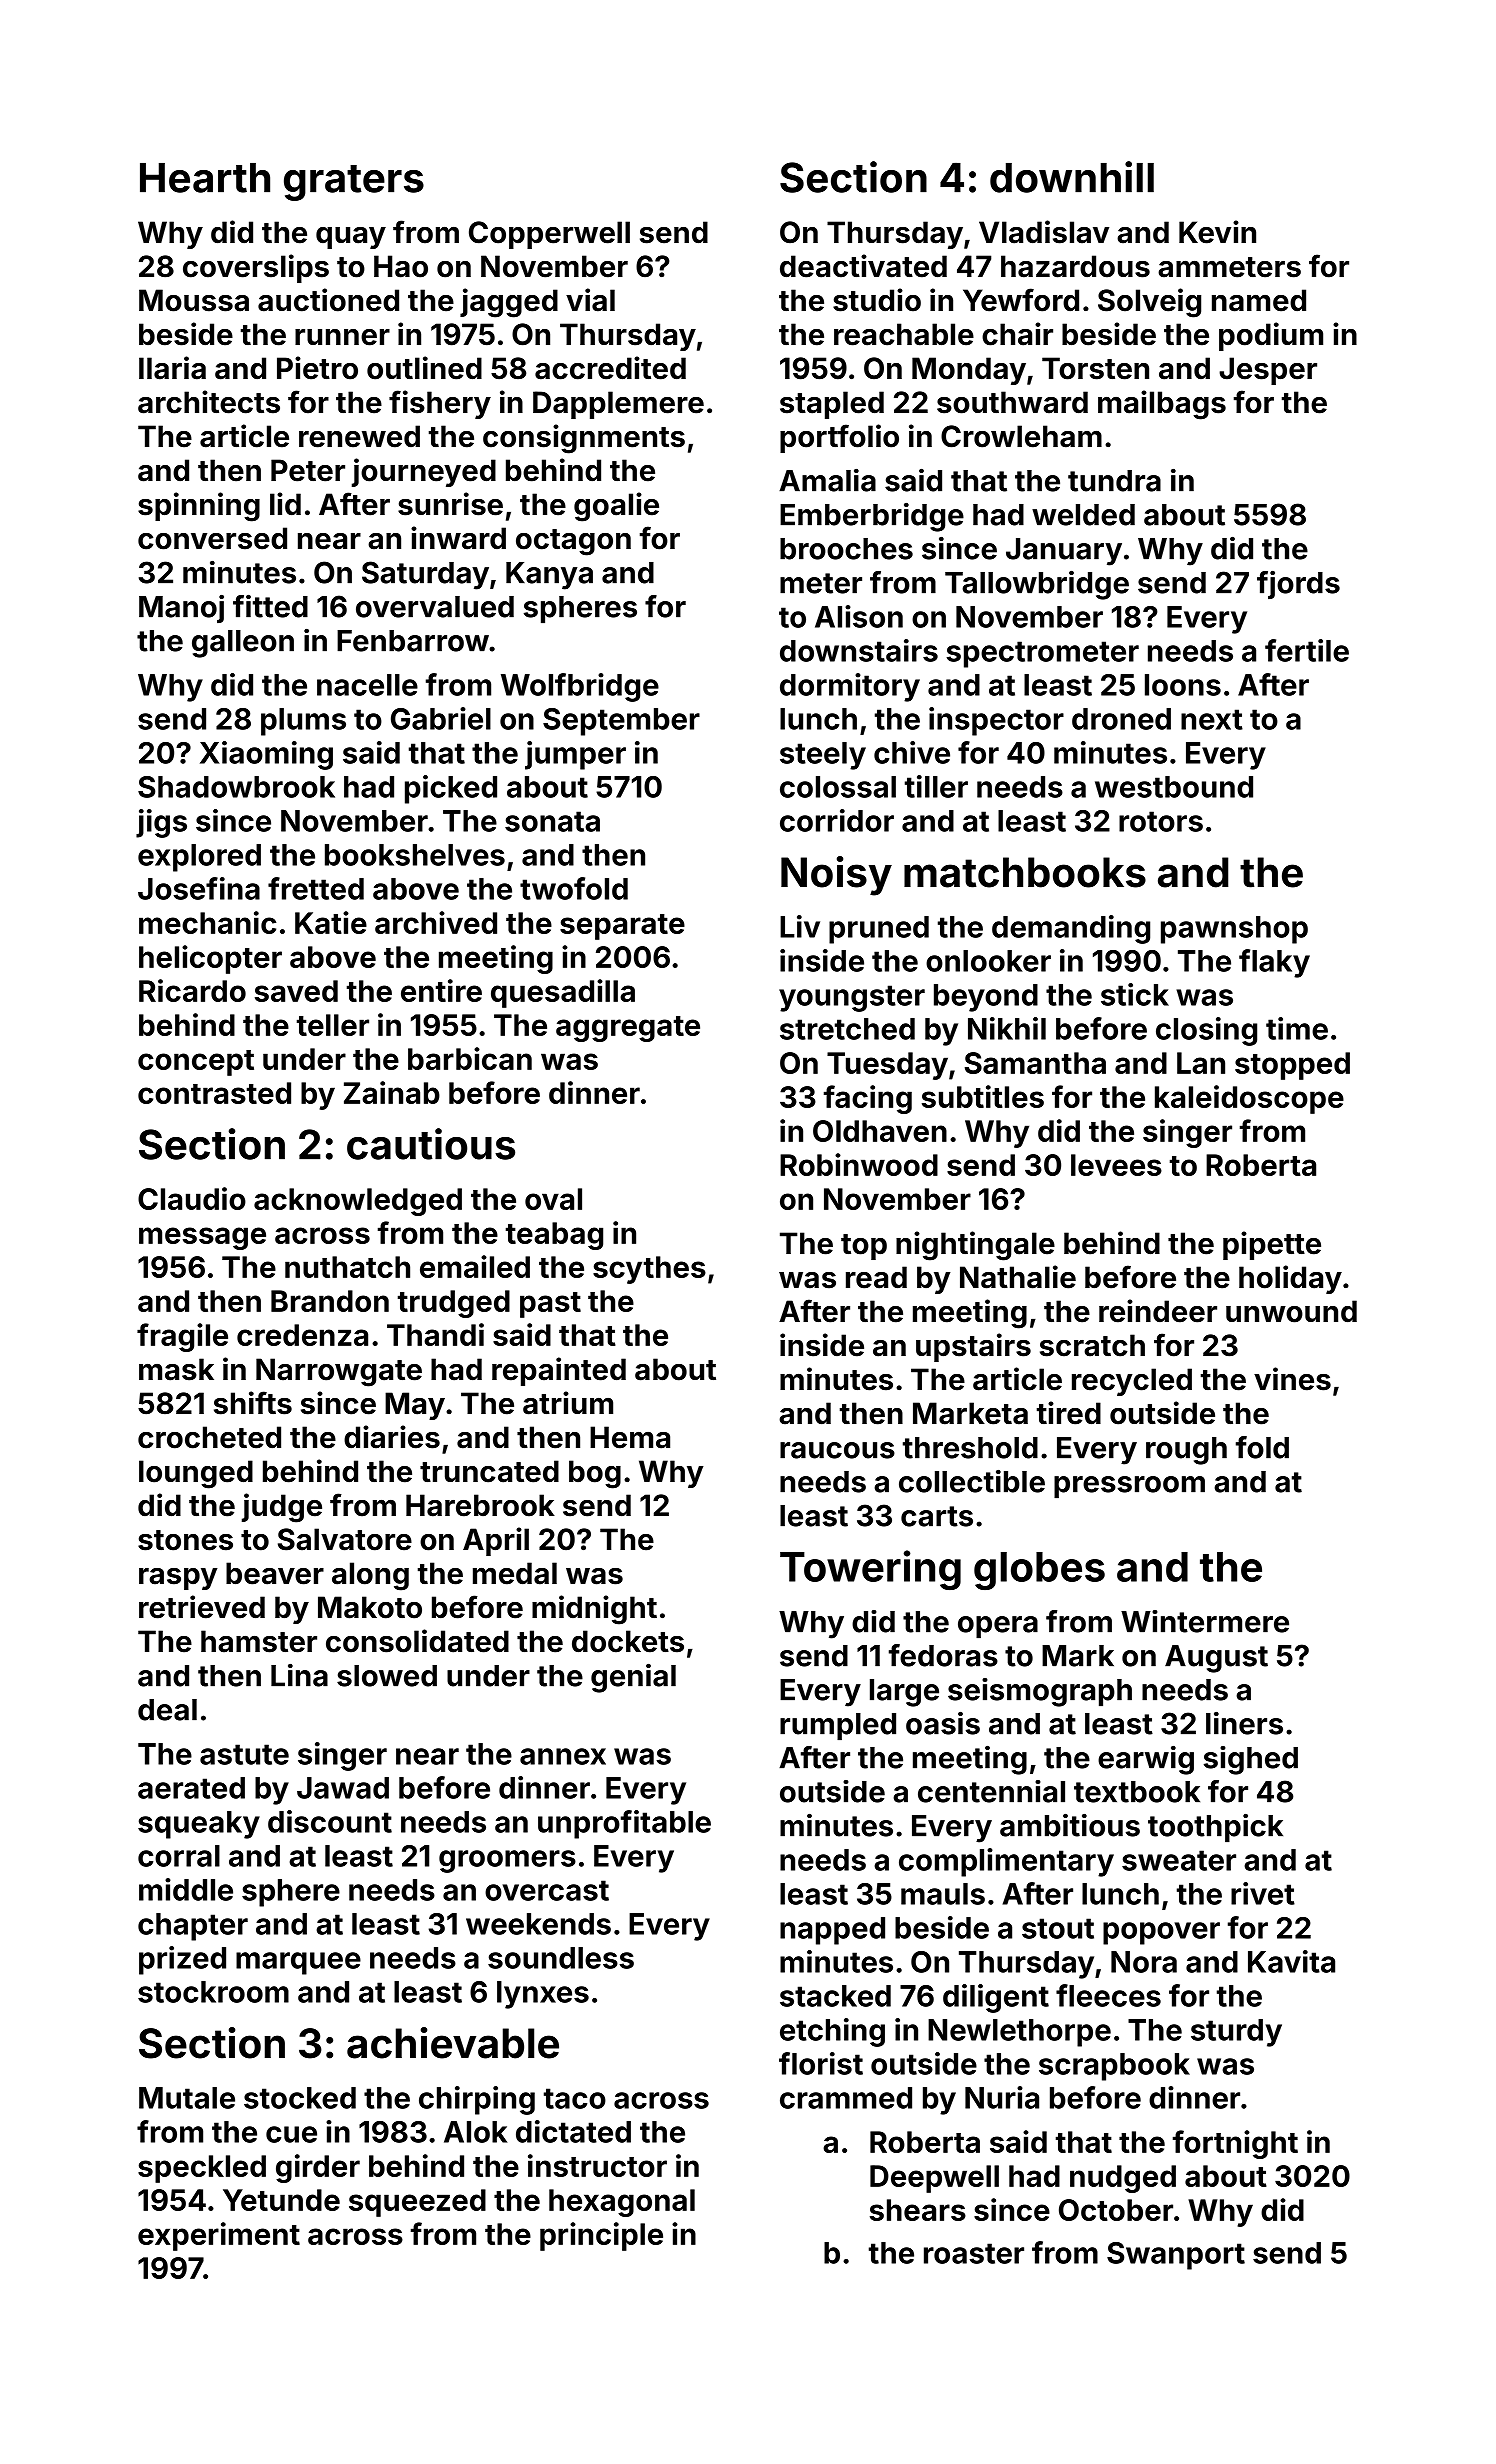 This screenshot has width=1496, height=2464. What do you see at coordinates (270, 606) in the screenshot?
I see `fitted` at bounding box center [270, 606].
